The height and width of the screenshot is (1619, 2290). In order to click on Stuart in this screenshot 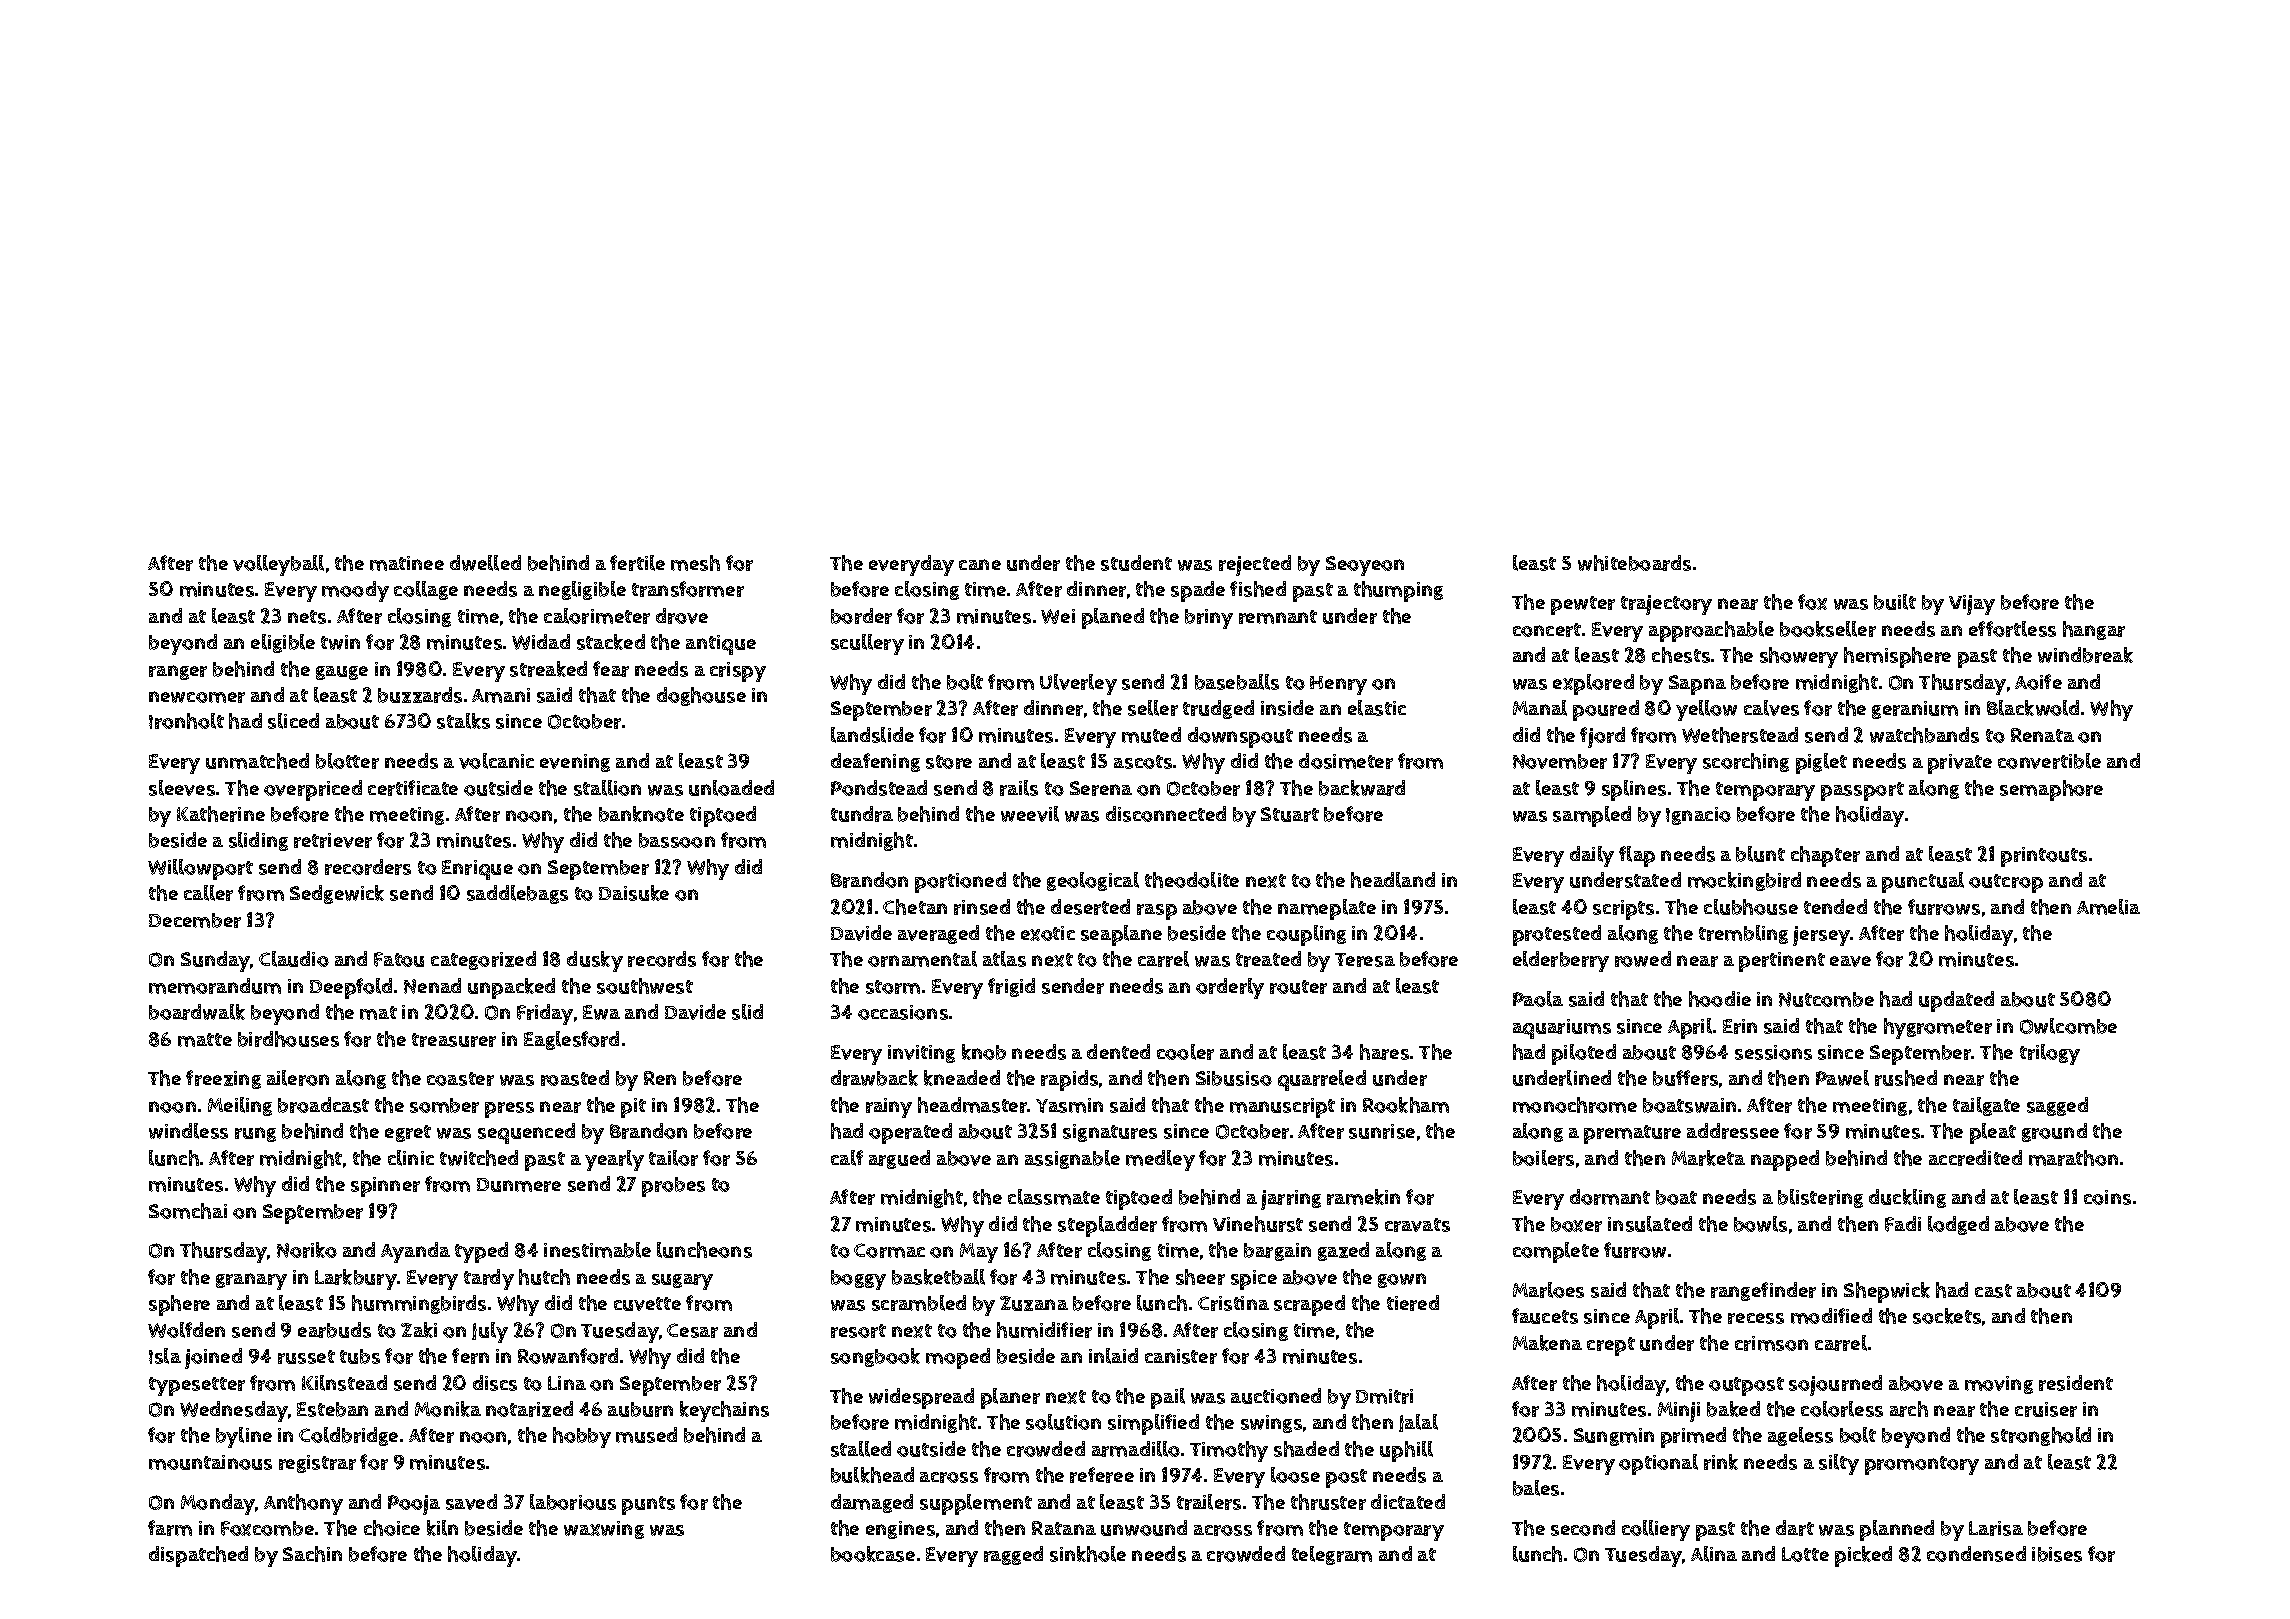, I will do `click(1290, 814)`.
